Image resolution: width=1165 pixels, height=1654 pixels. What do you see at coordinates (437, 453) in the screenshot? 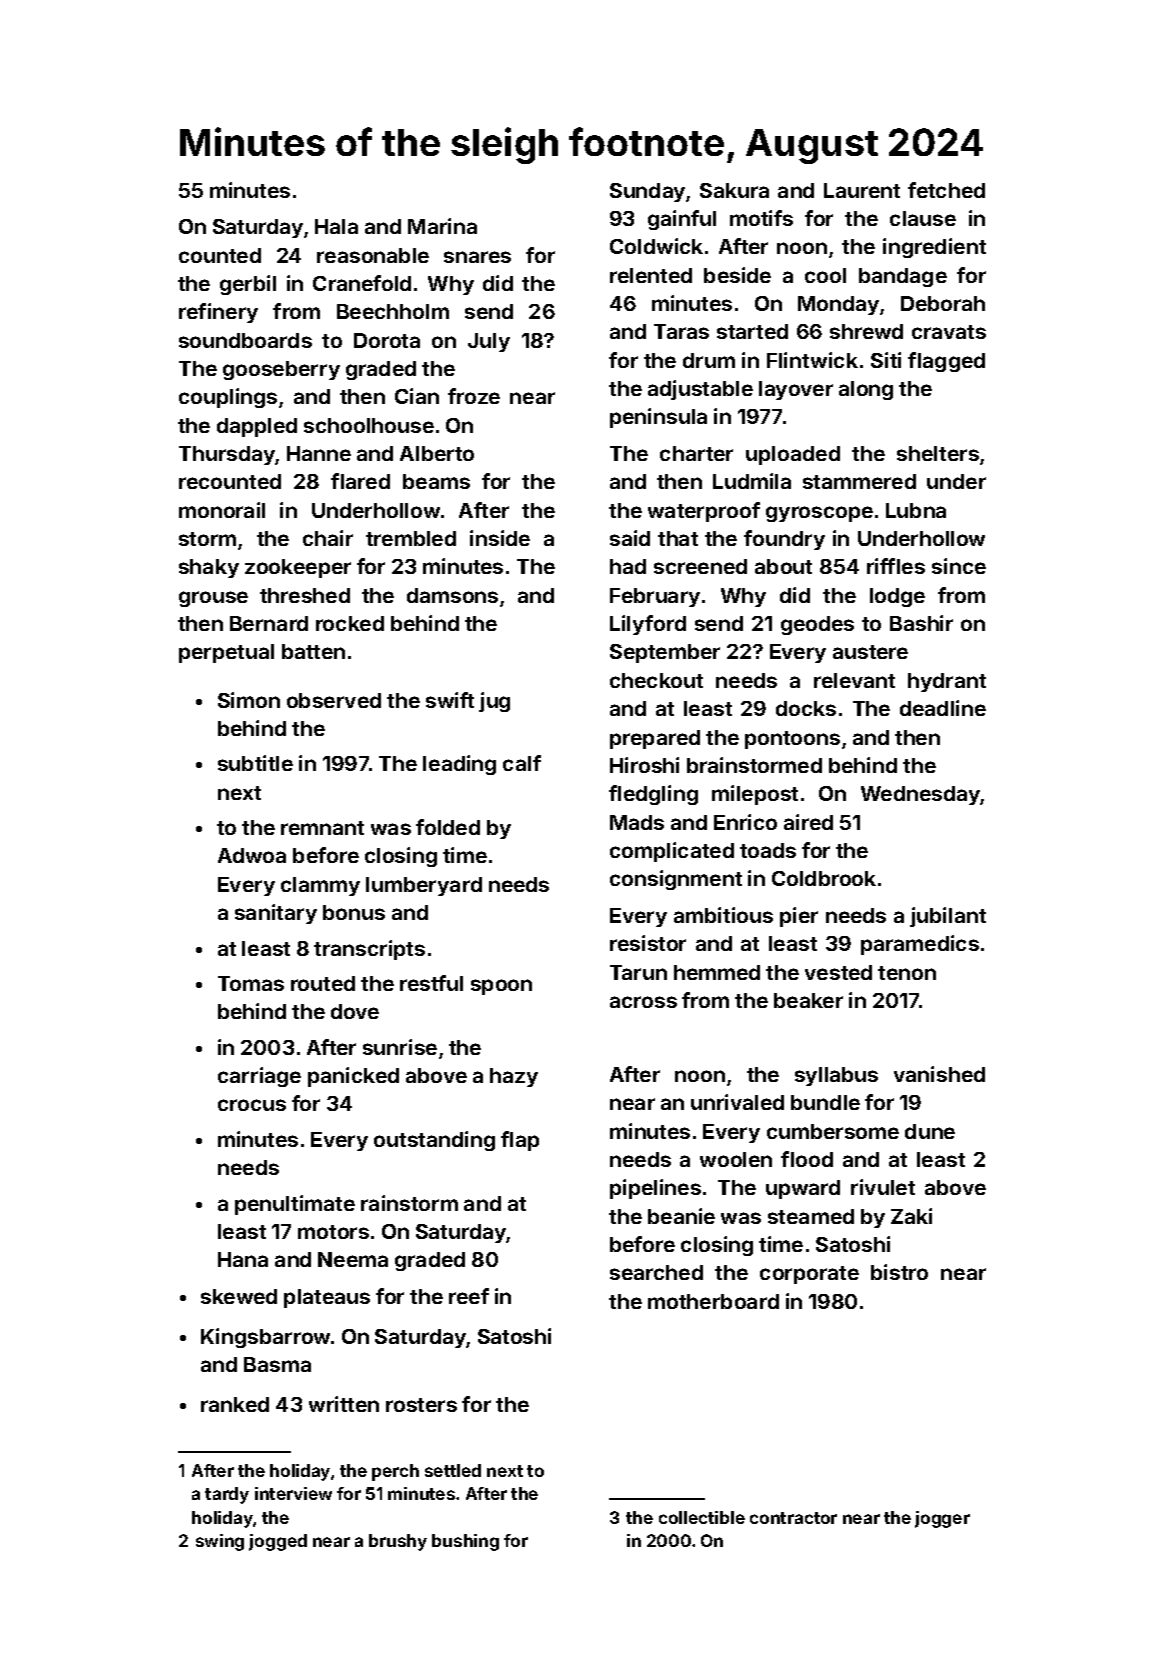
I see `Alberto` at bounding box center [437, 453].
